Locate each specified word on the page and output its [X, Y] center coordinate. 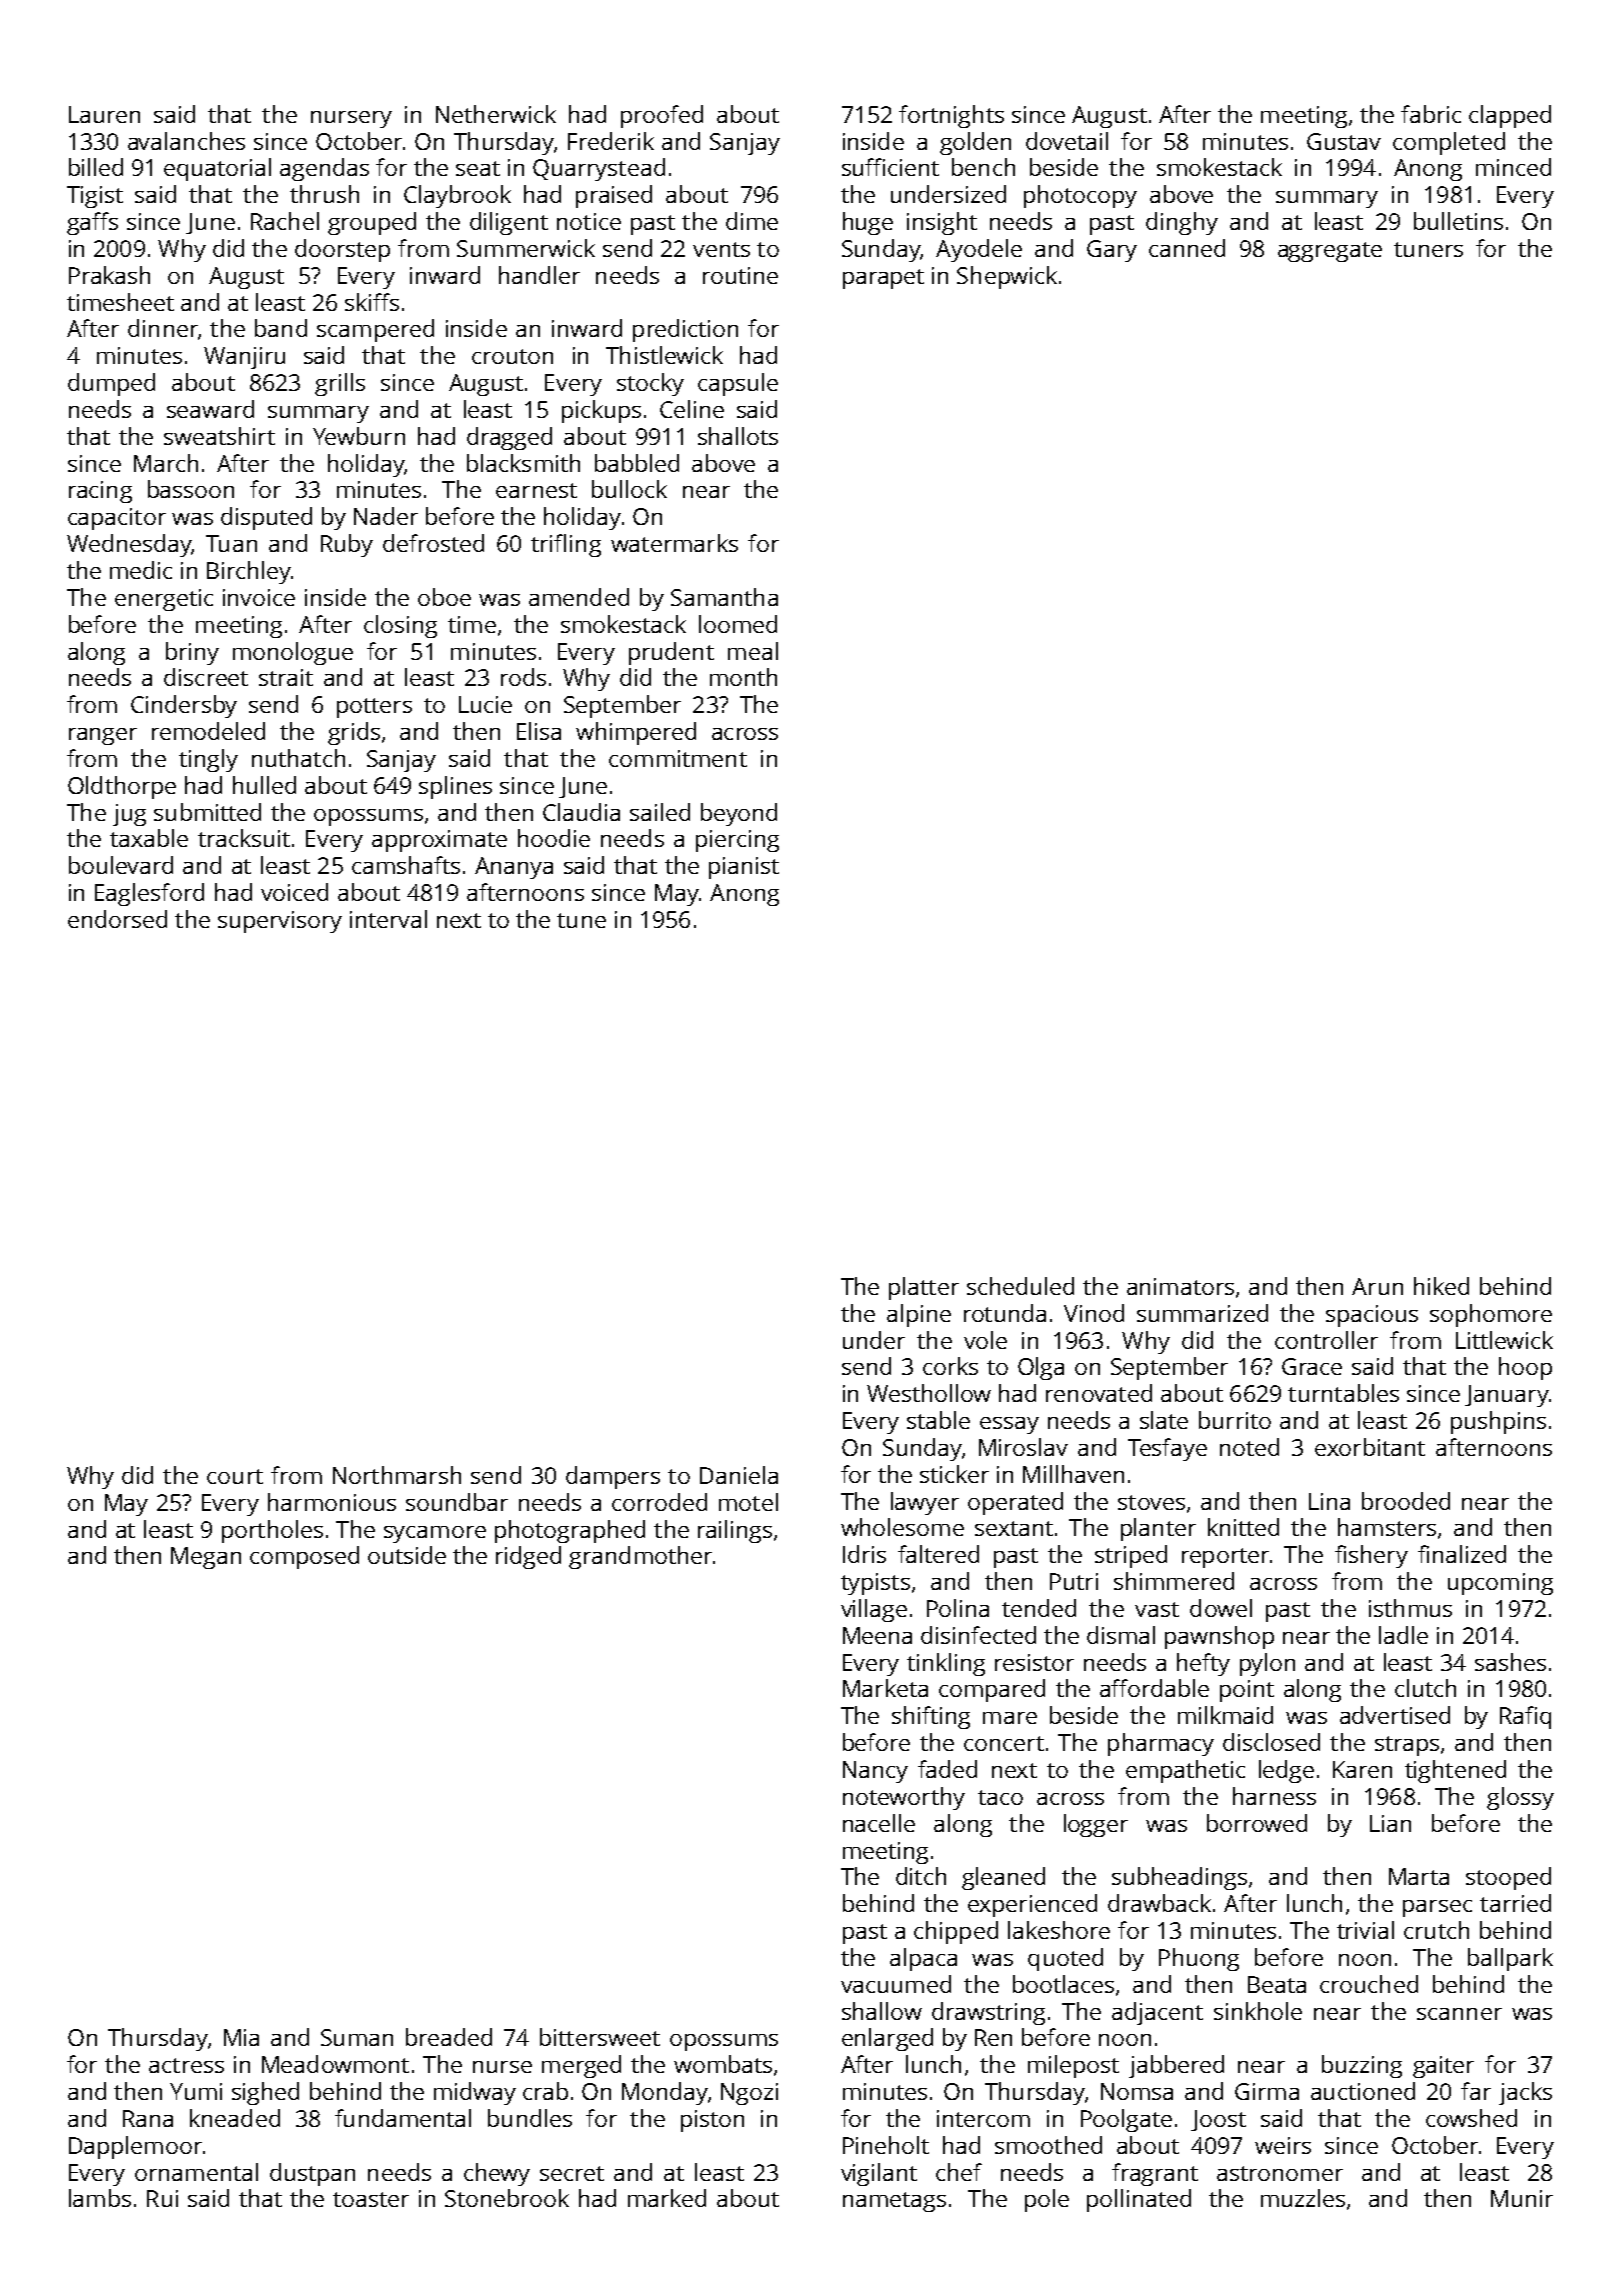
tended [1039, 1608]
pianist [744, 868]
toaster [371, 2199]
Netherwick [496, 114]
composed [304, 1557]
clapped [1510, 116]
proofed [662, 116]
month [743, 677]
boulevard [121, 865]
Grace [1312, 1366]
